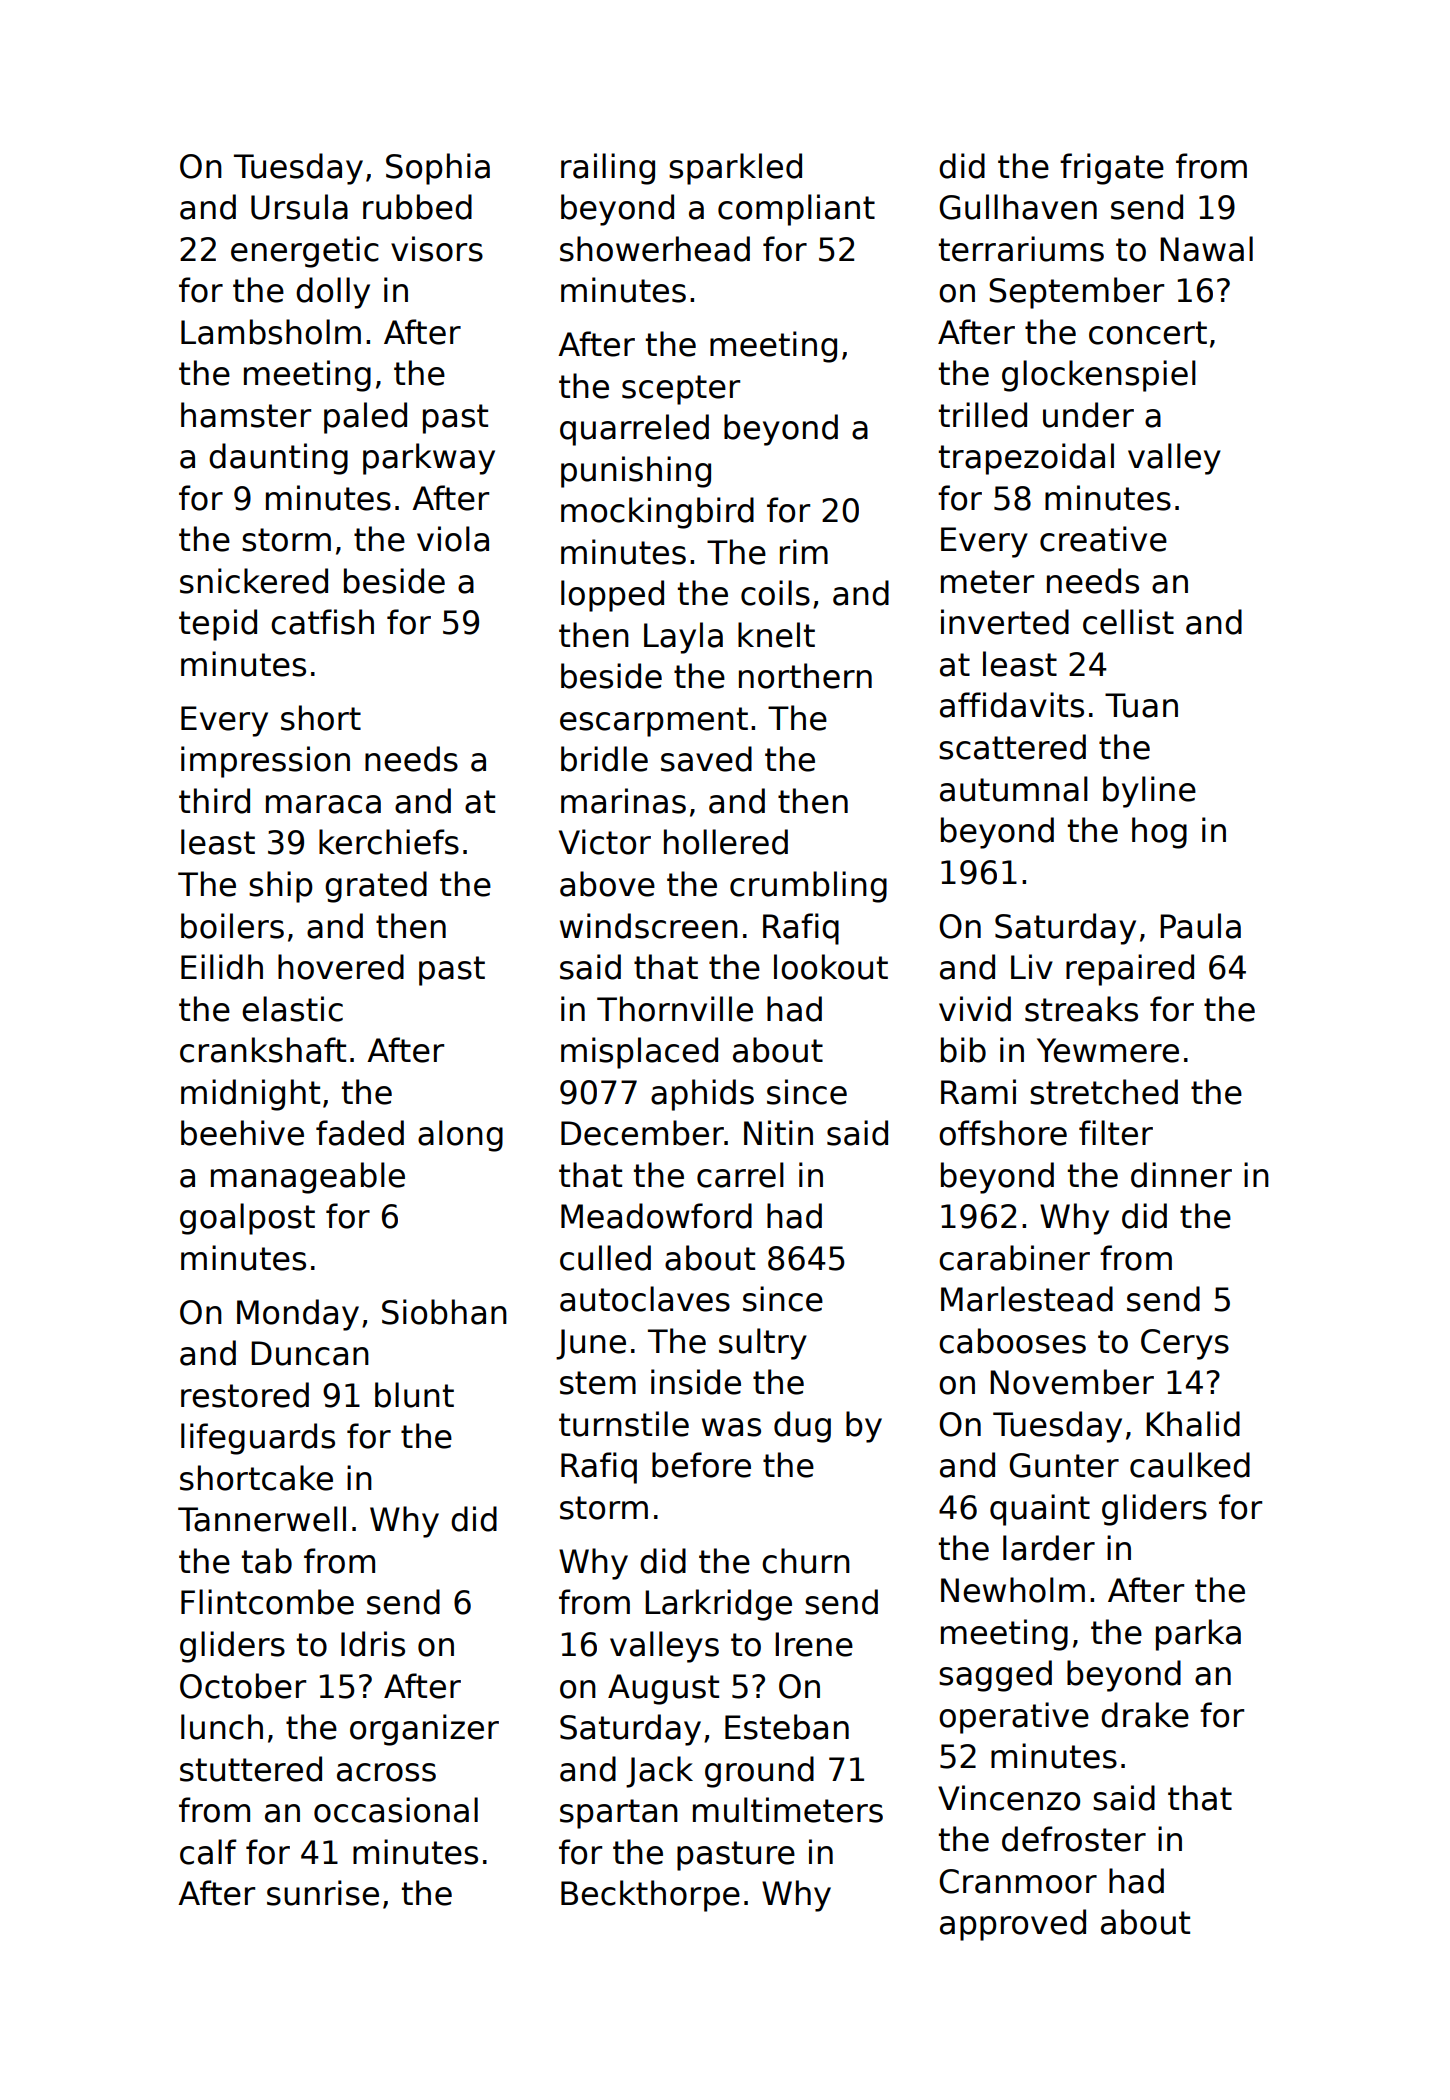 This screenshot has height=2100, width=1450. What do you see at coordinates (831, 967) in the screenshot?
I see `lookout` at bounding box center [831, 967].
